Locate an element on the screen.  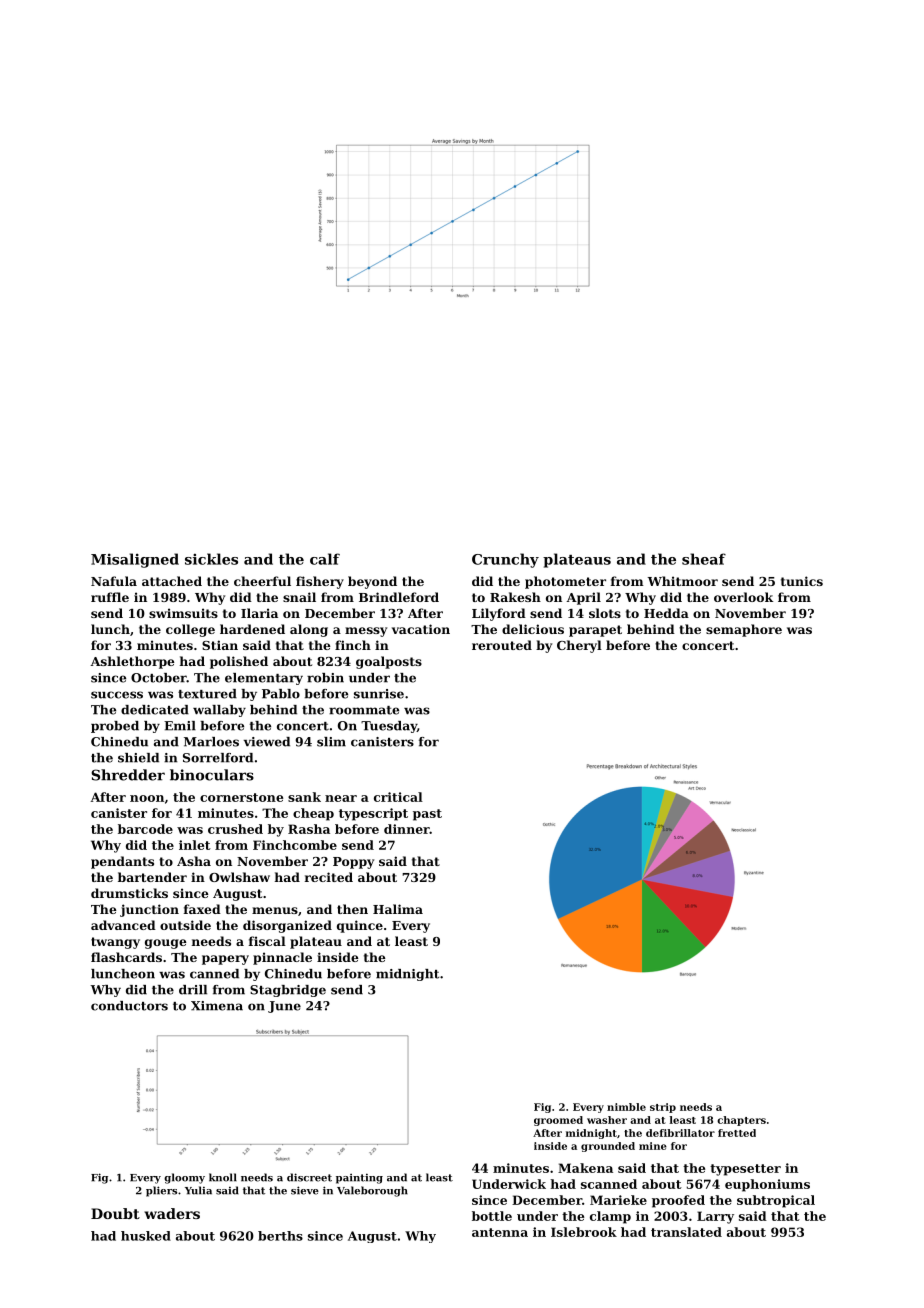
subtropical is located at coordinates (776, 1201).
